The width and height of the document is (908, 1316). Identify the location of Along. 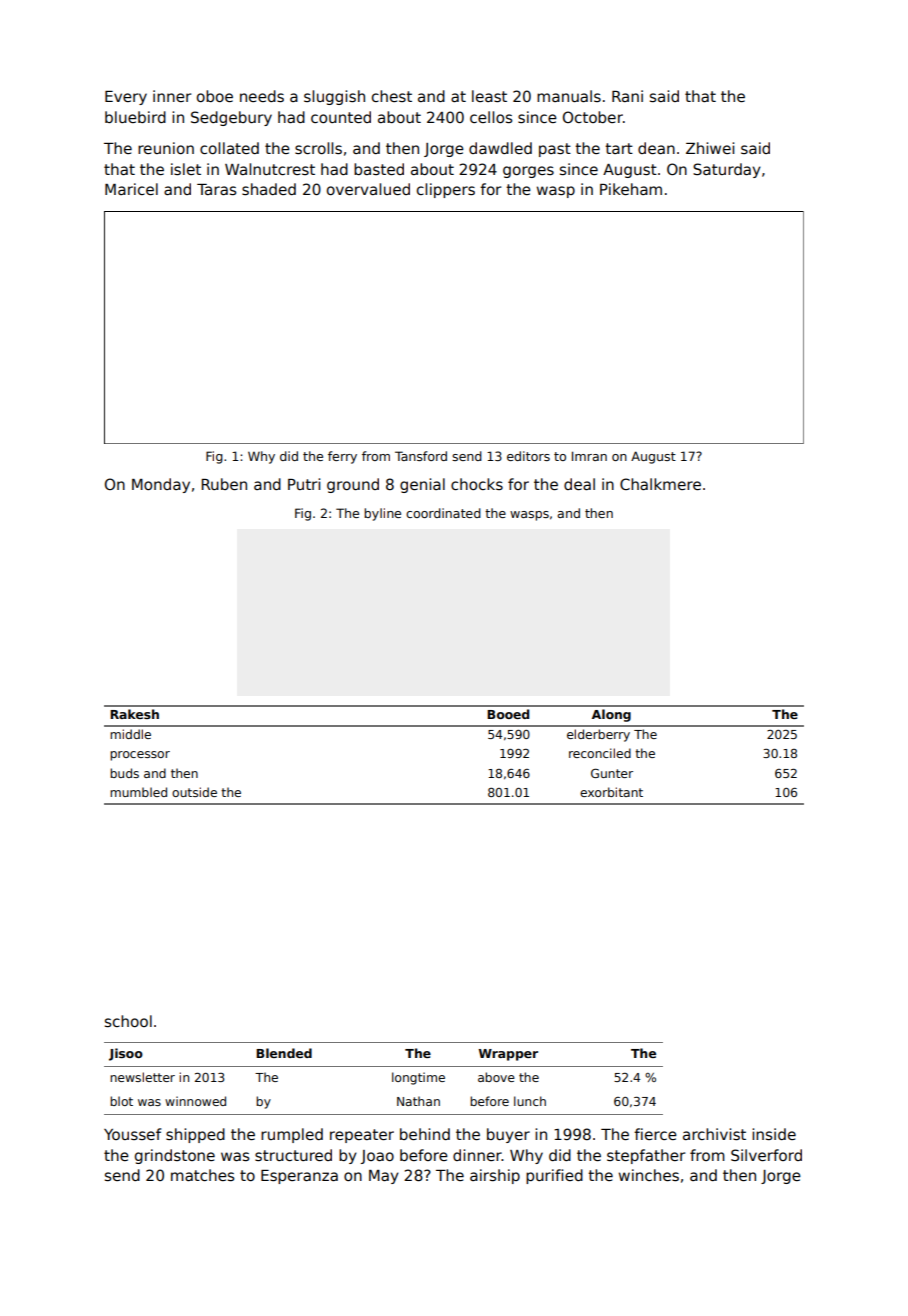
(611, 715).
